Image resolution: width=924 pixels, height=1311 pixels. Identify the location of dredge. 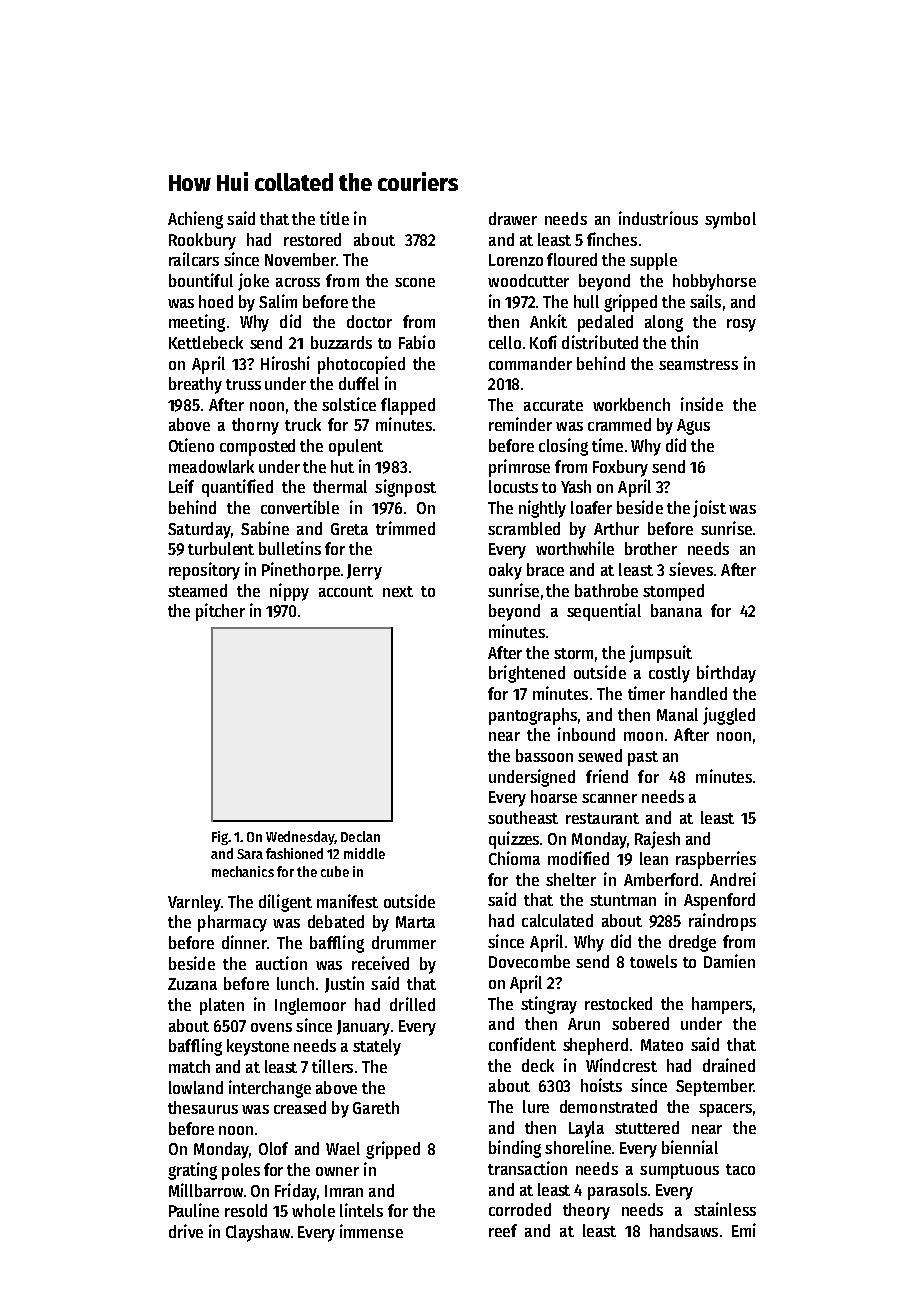
(692, 943).
